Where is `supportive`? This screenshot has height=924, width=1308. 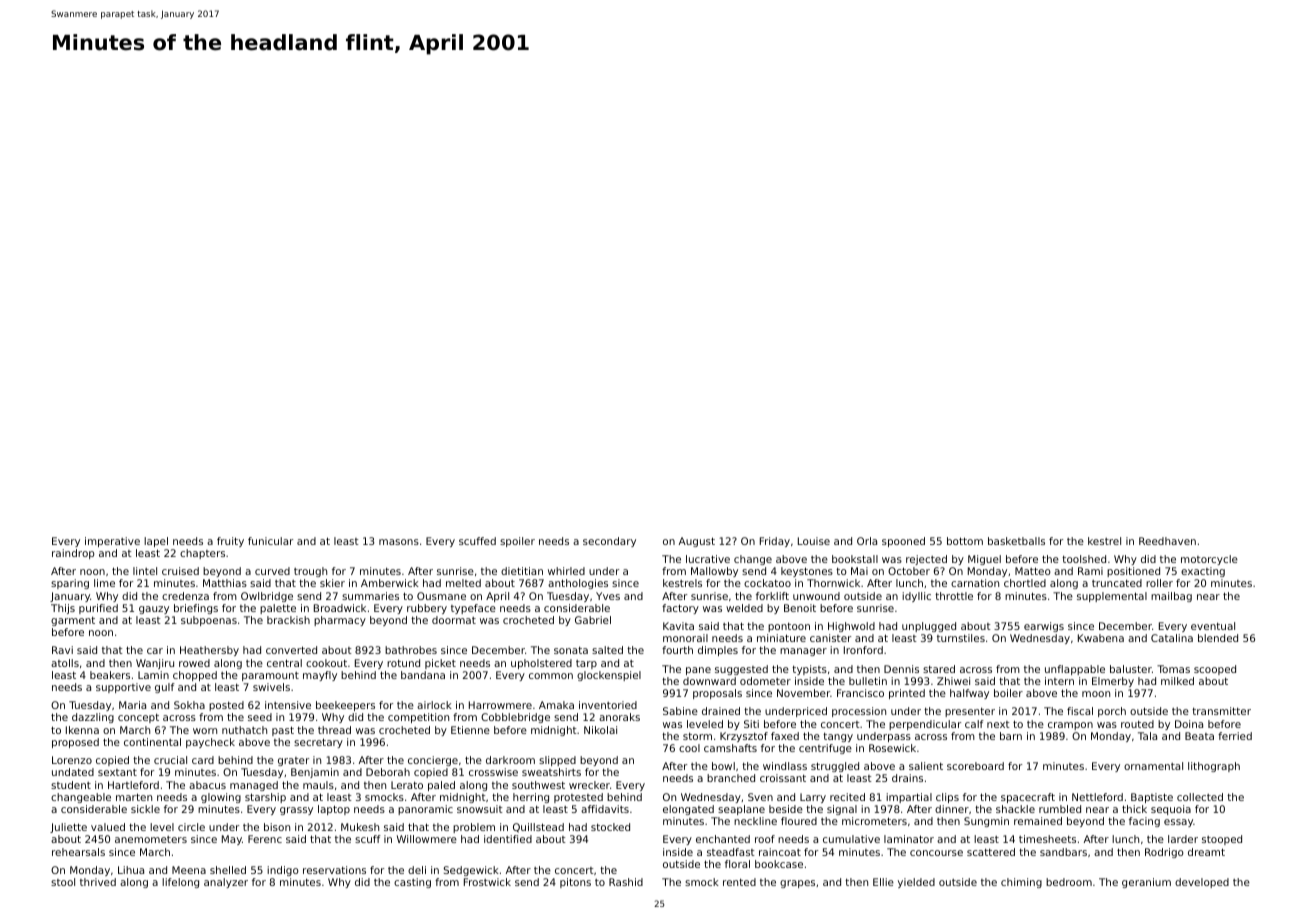 supportive is located at coordinates (123, 688).
